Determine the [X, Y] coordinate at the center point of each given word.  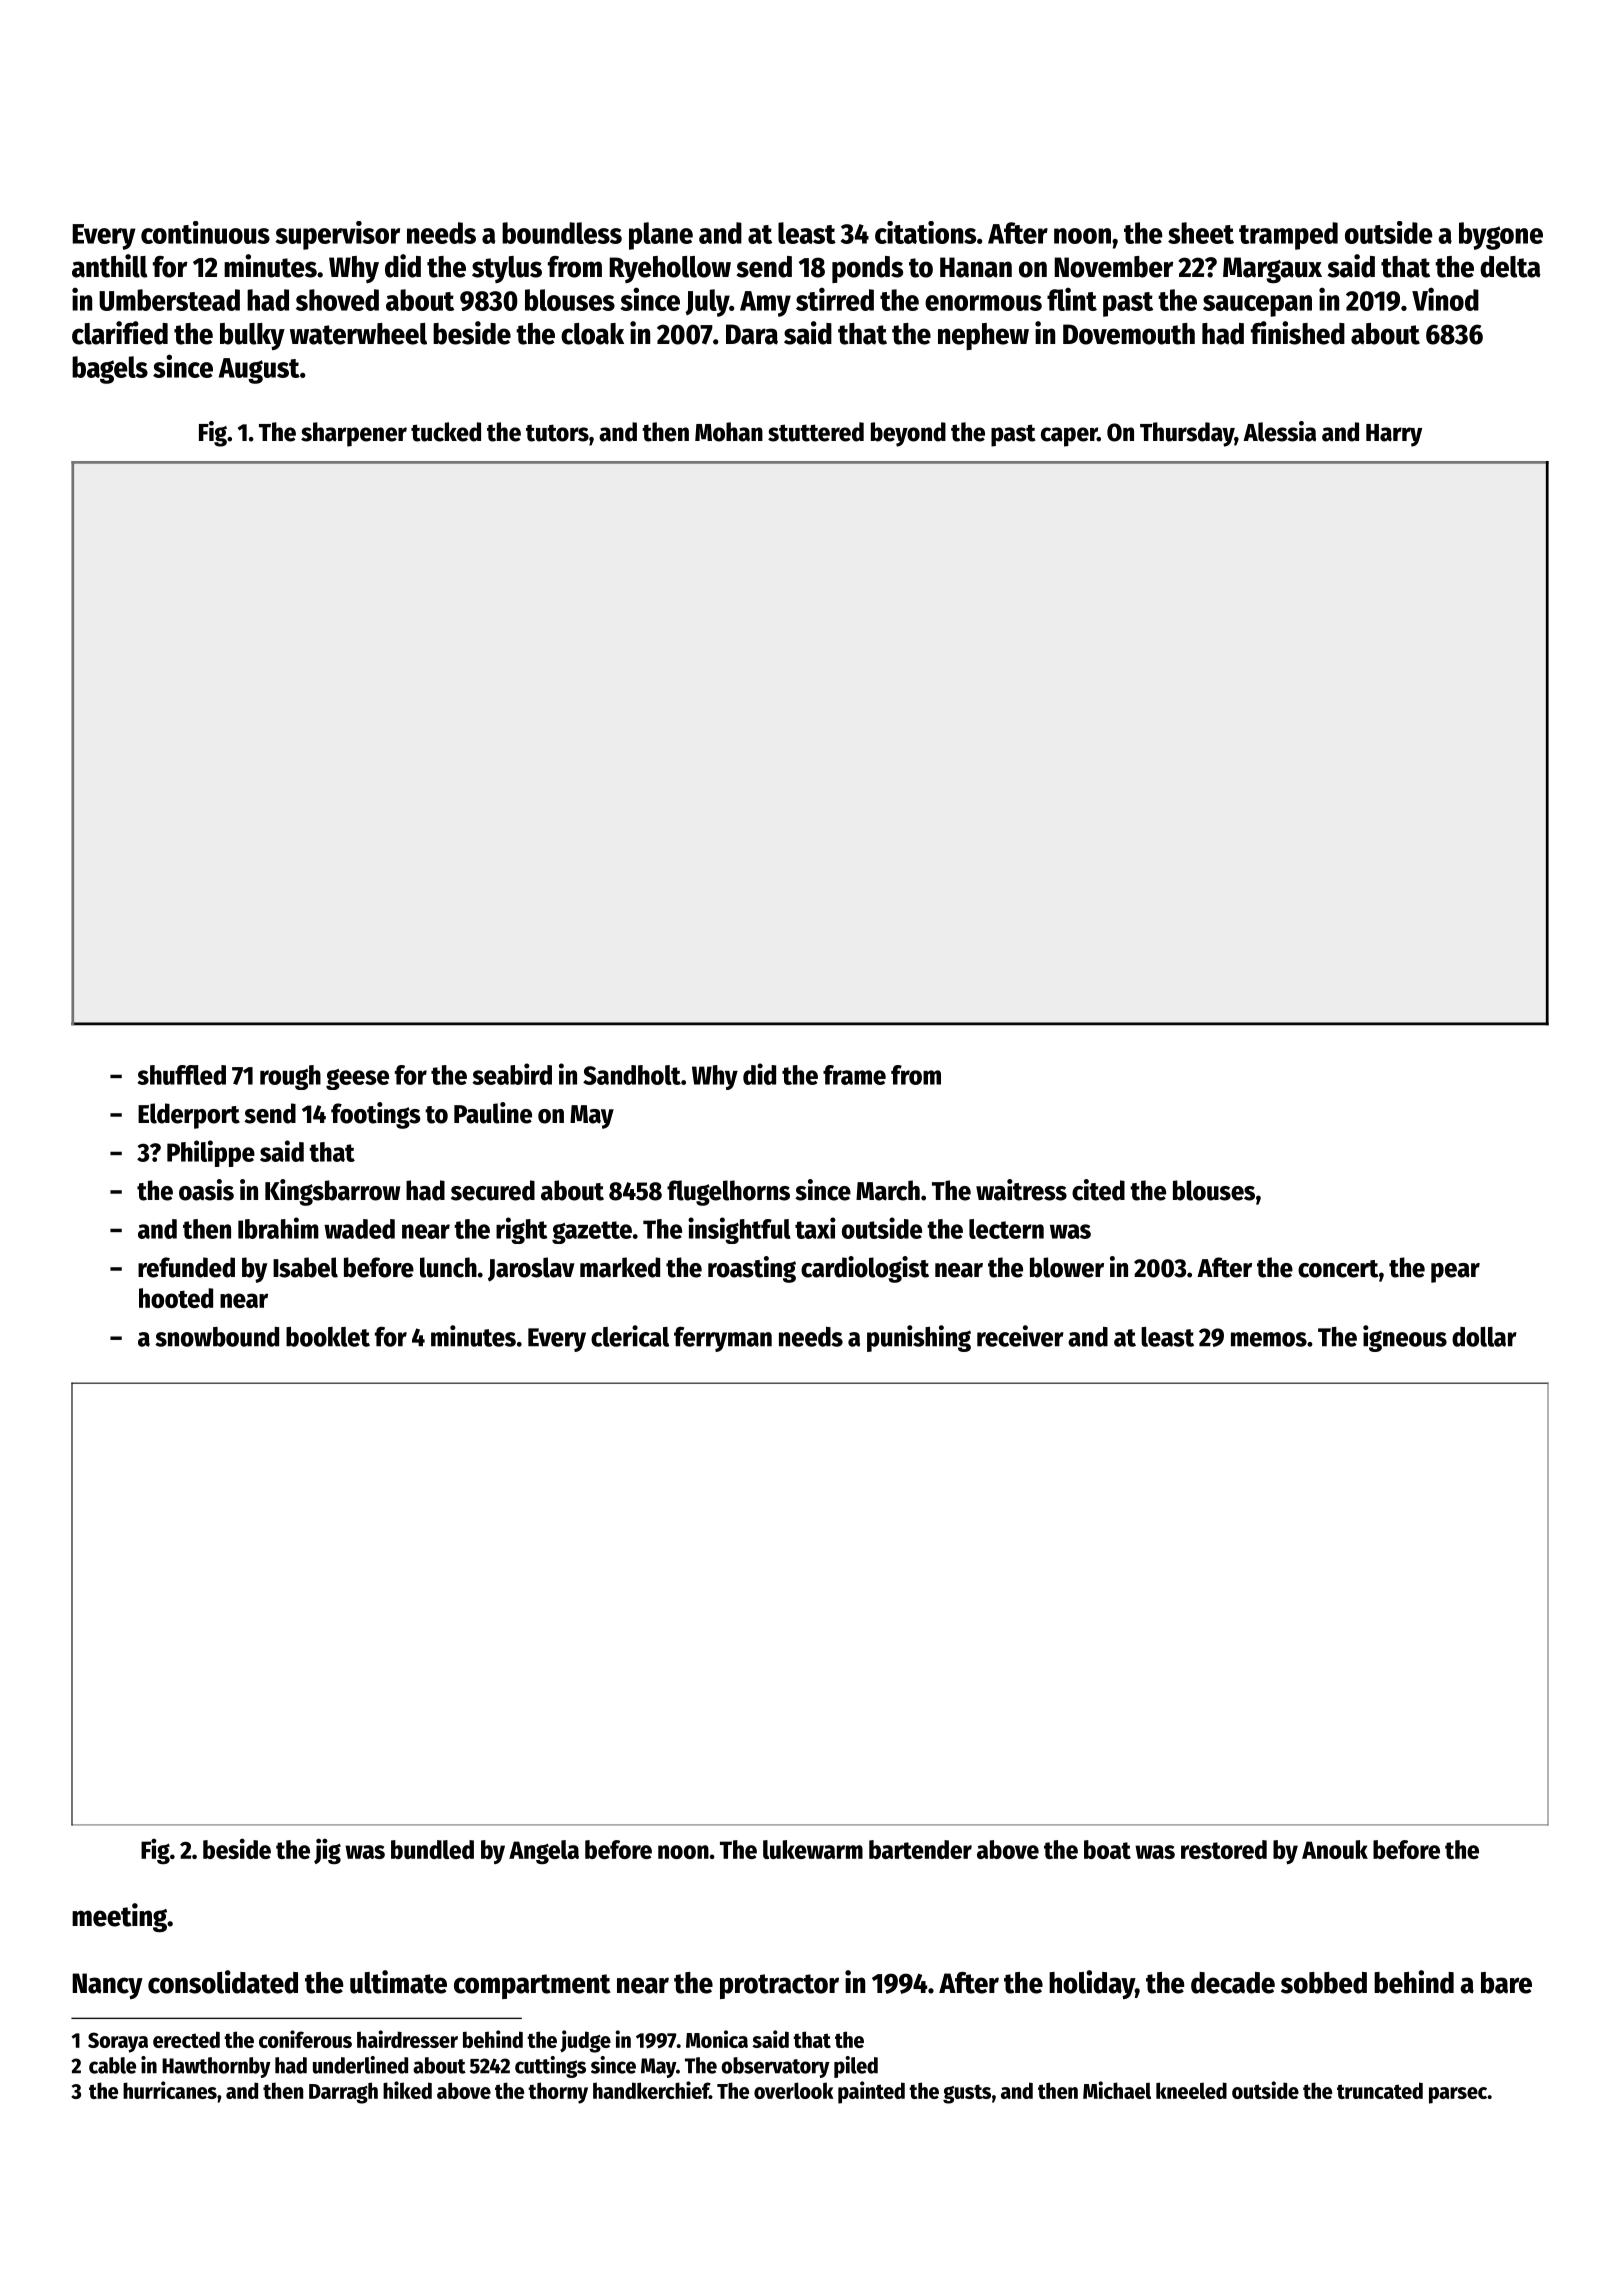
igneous [1405, 1338]
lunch [448, 1267]
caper [1069, 437]
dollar [1484, 1337]
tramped [1288, 236]
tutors [557, 433]
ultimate [398, 1982]
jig [327, 1851]
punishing [919, 1338]
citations [925, 232]
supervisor [337, 235]
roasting [752, 1269]
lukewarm [813, 1849]
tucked [446, 432]
